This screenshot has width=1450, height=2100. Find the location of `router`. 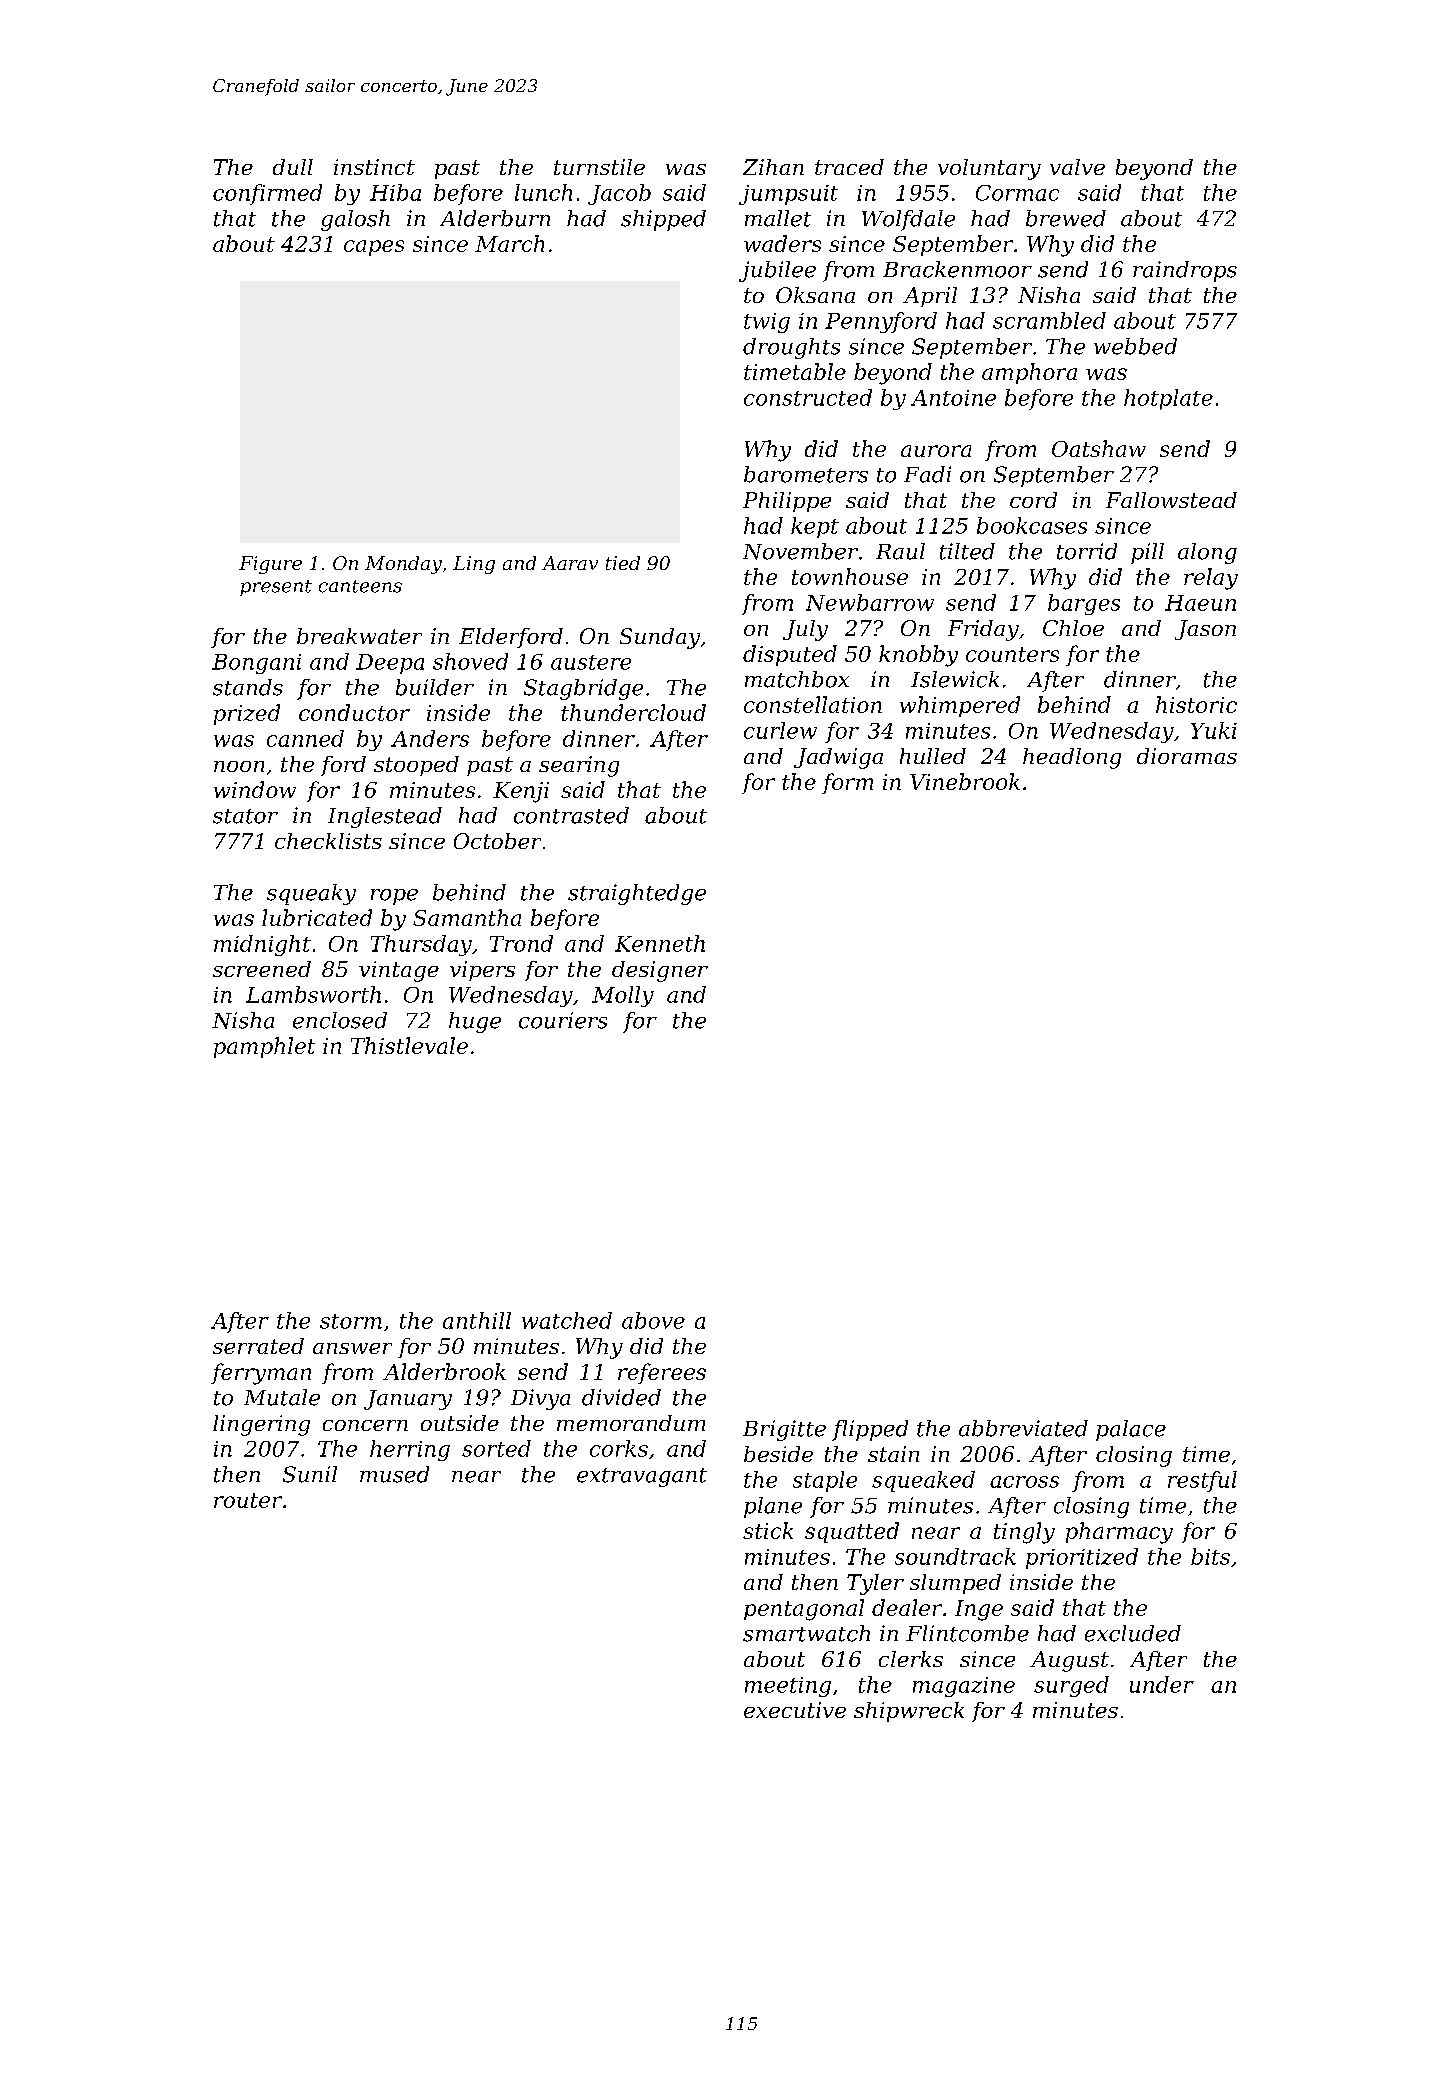

router is located at coordinates (248, 1500).
